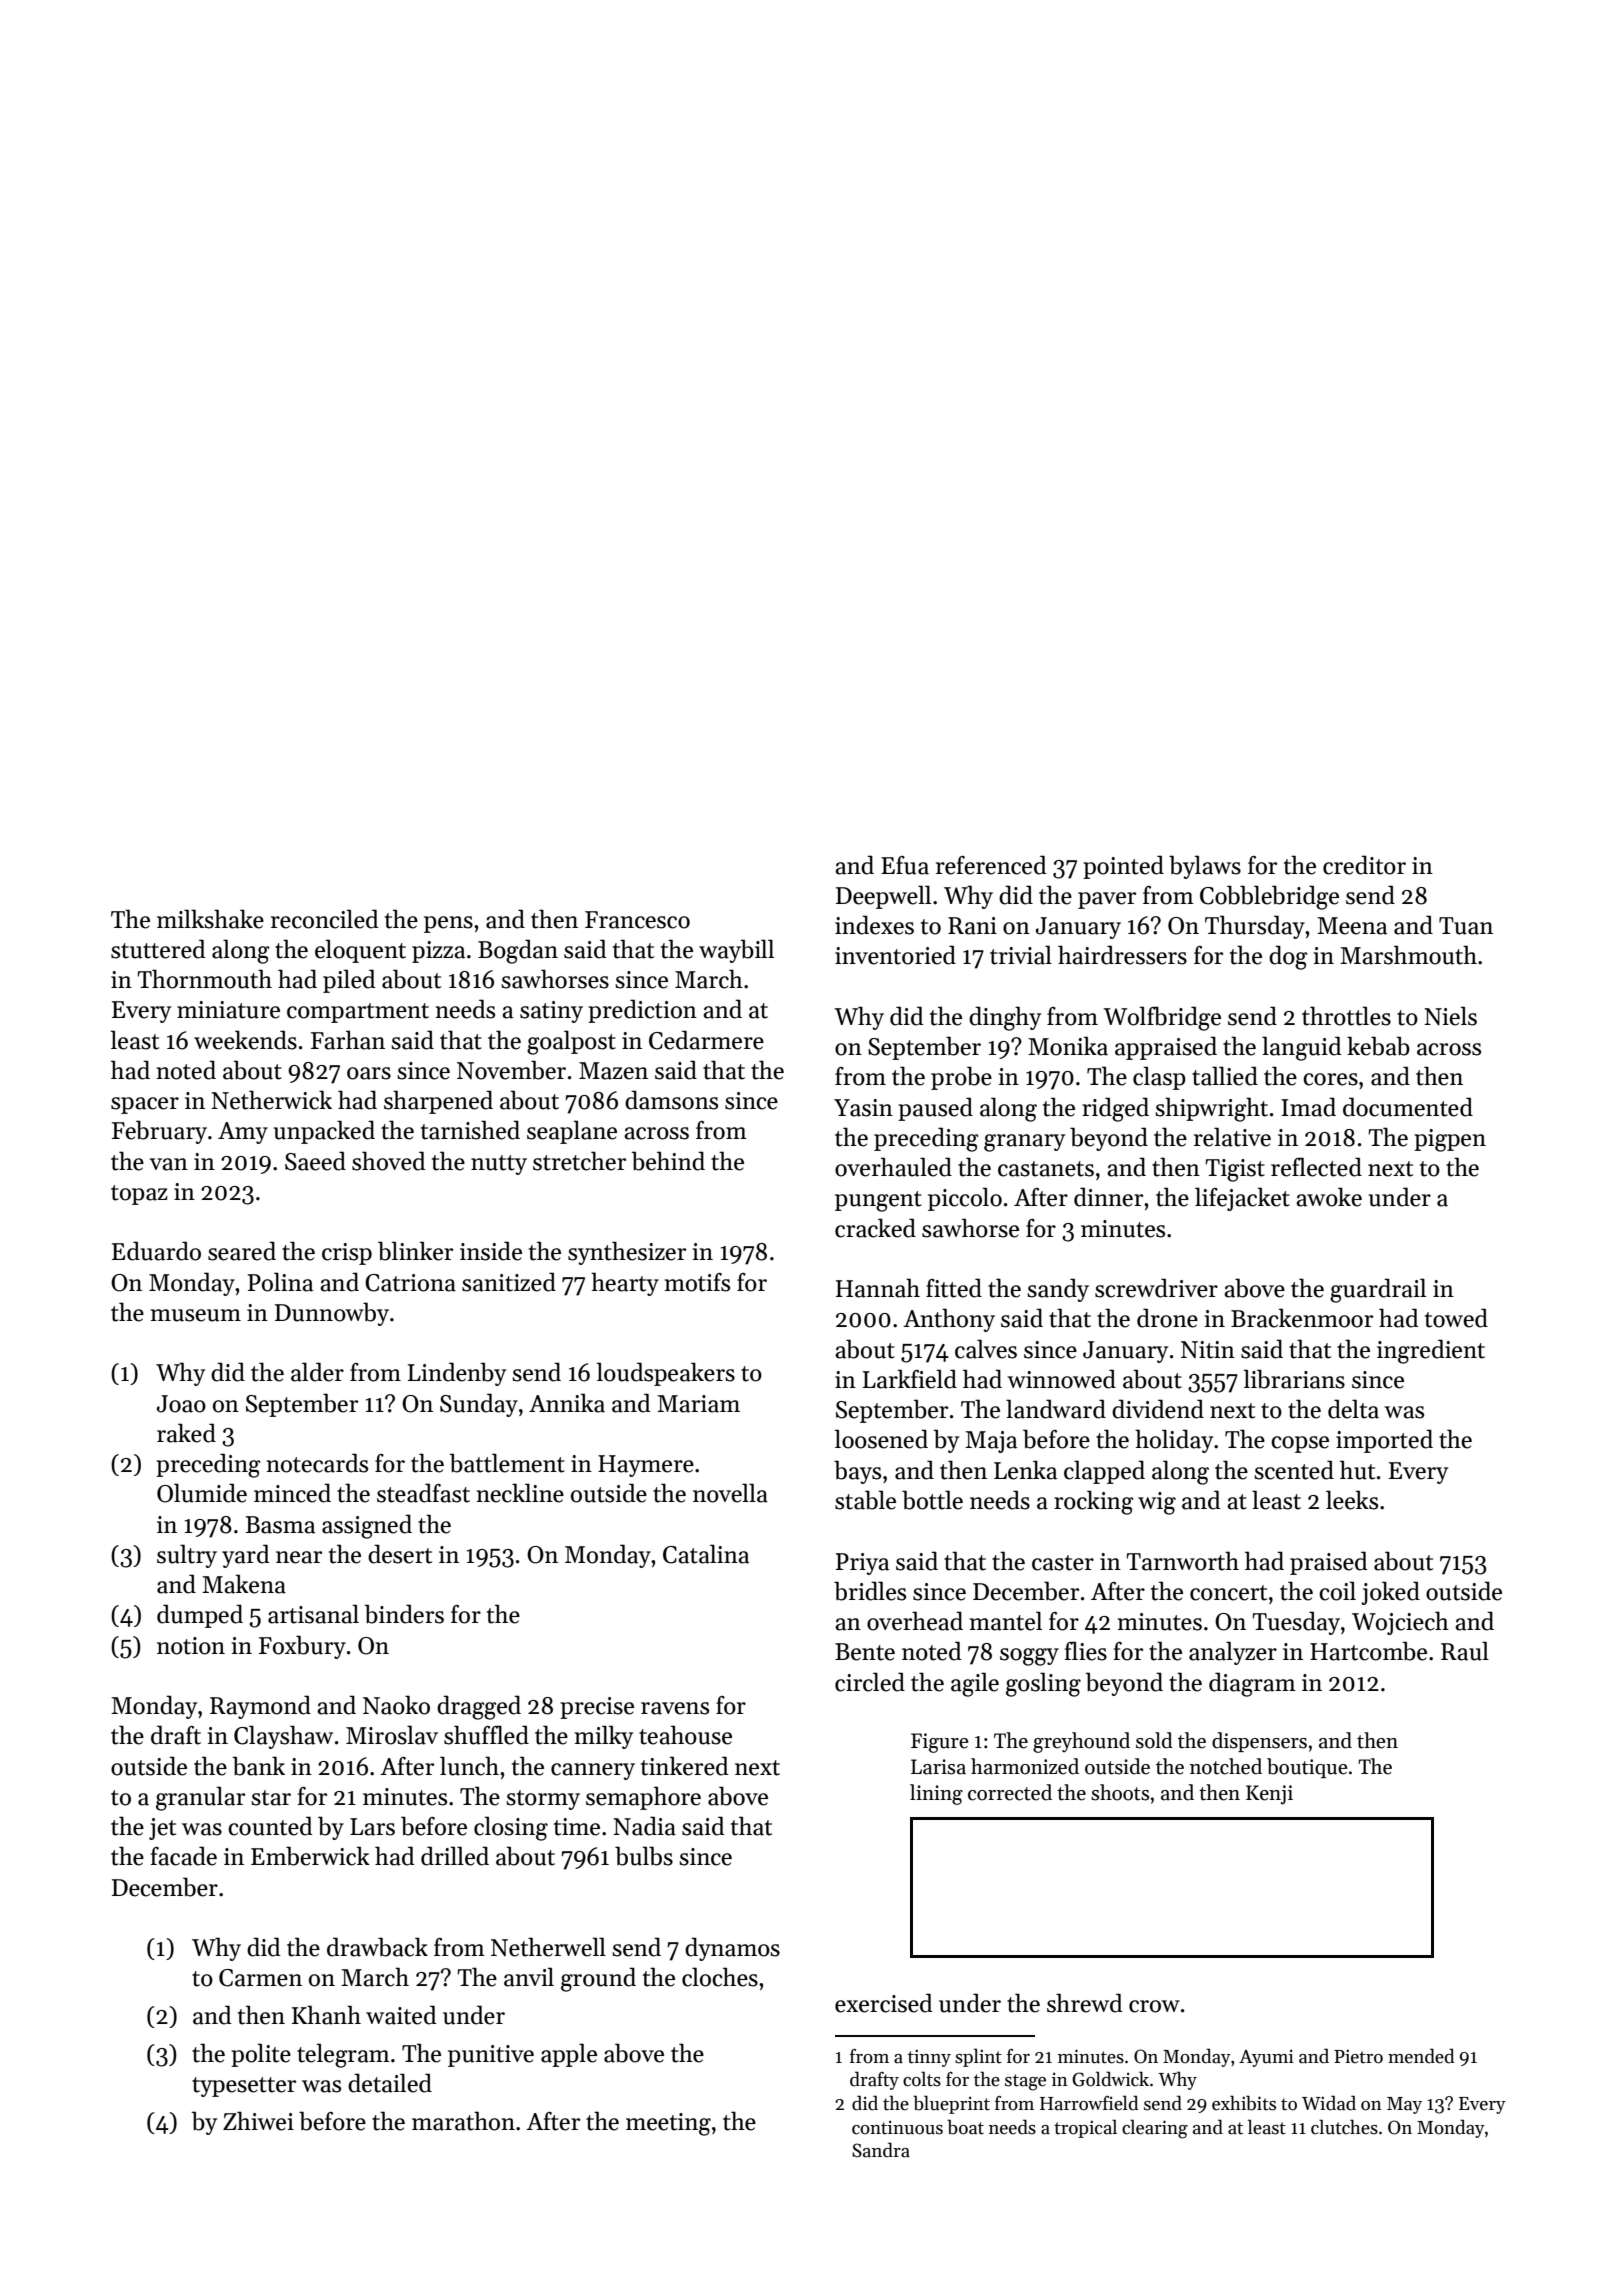 The image size is (1620, 2292). I want to click on circled, so click(870, 1682).
